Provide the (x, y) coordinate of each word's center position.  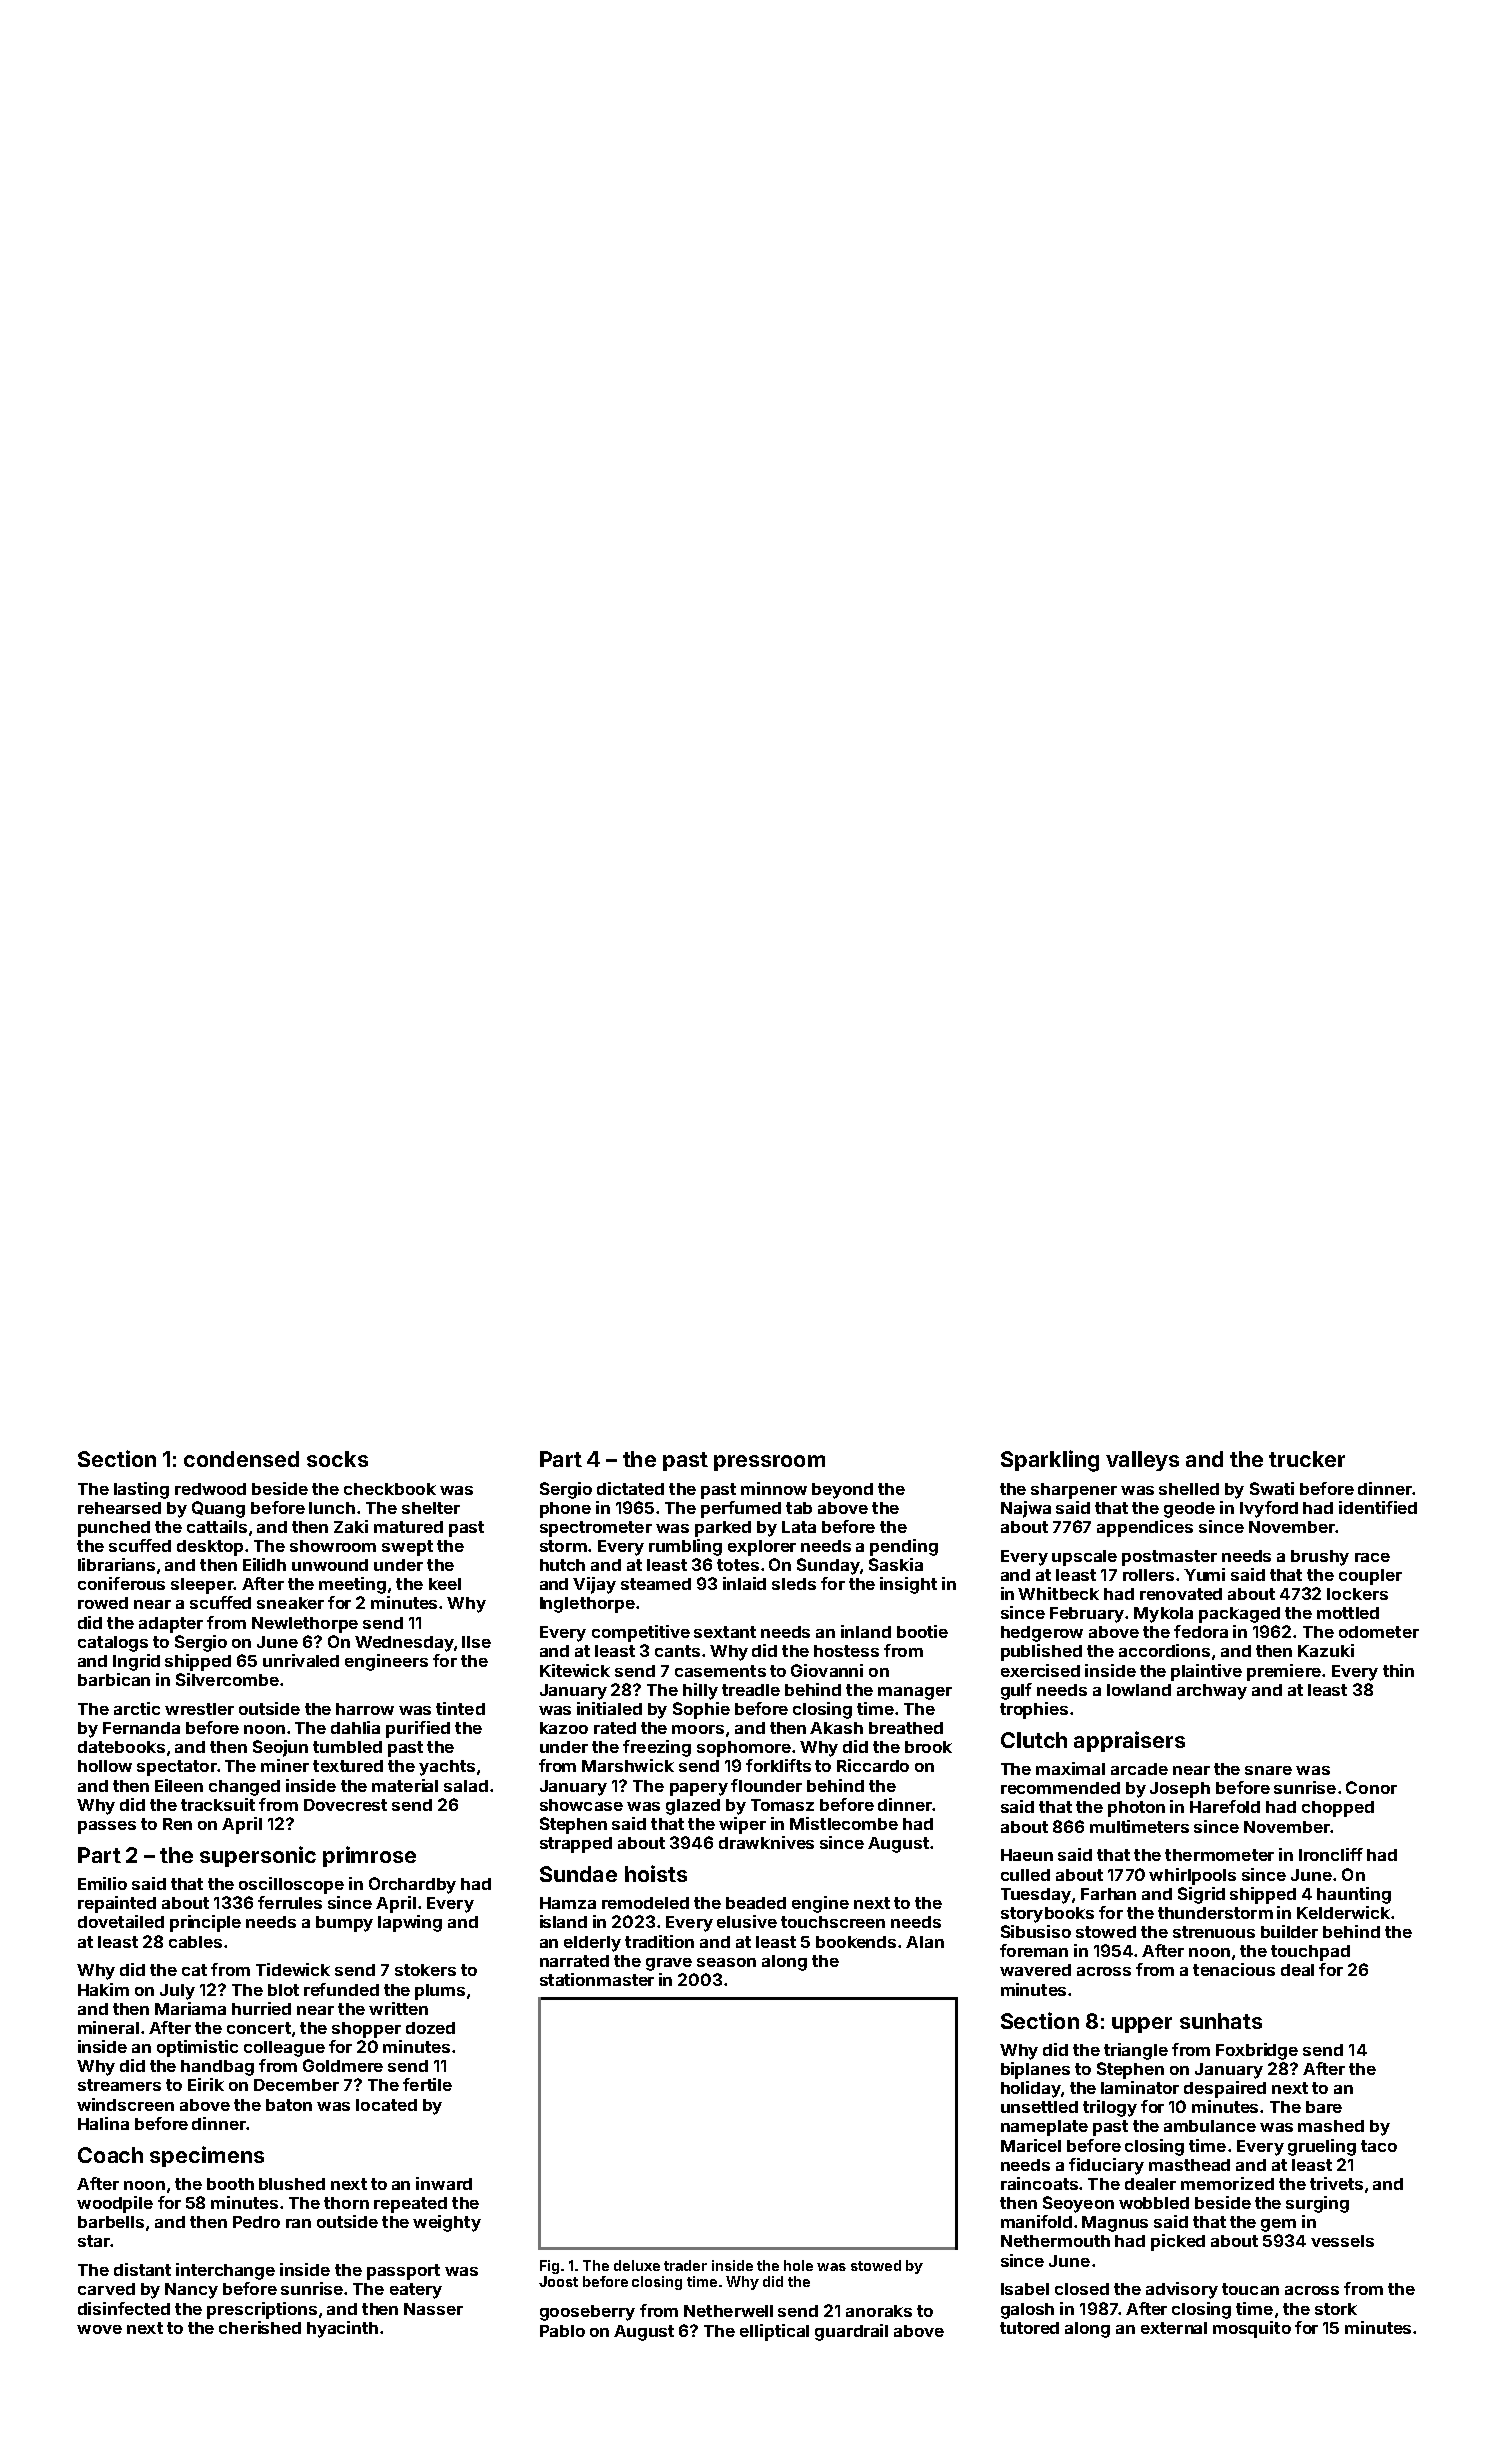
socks (337, 1459)
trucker (1307, 1459)
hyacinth (342, 2329)
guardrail (851, 2332)
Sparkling (1050, 1461)
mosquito (1252, 2329)
